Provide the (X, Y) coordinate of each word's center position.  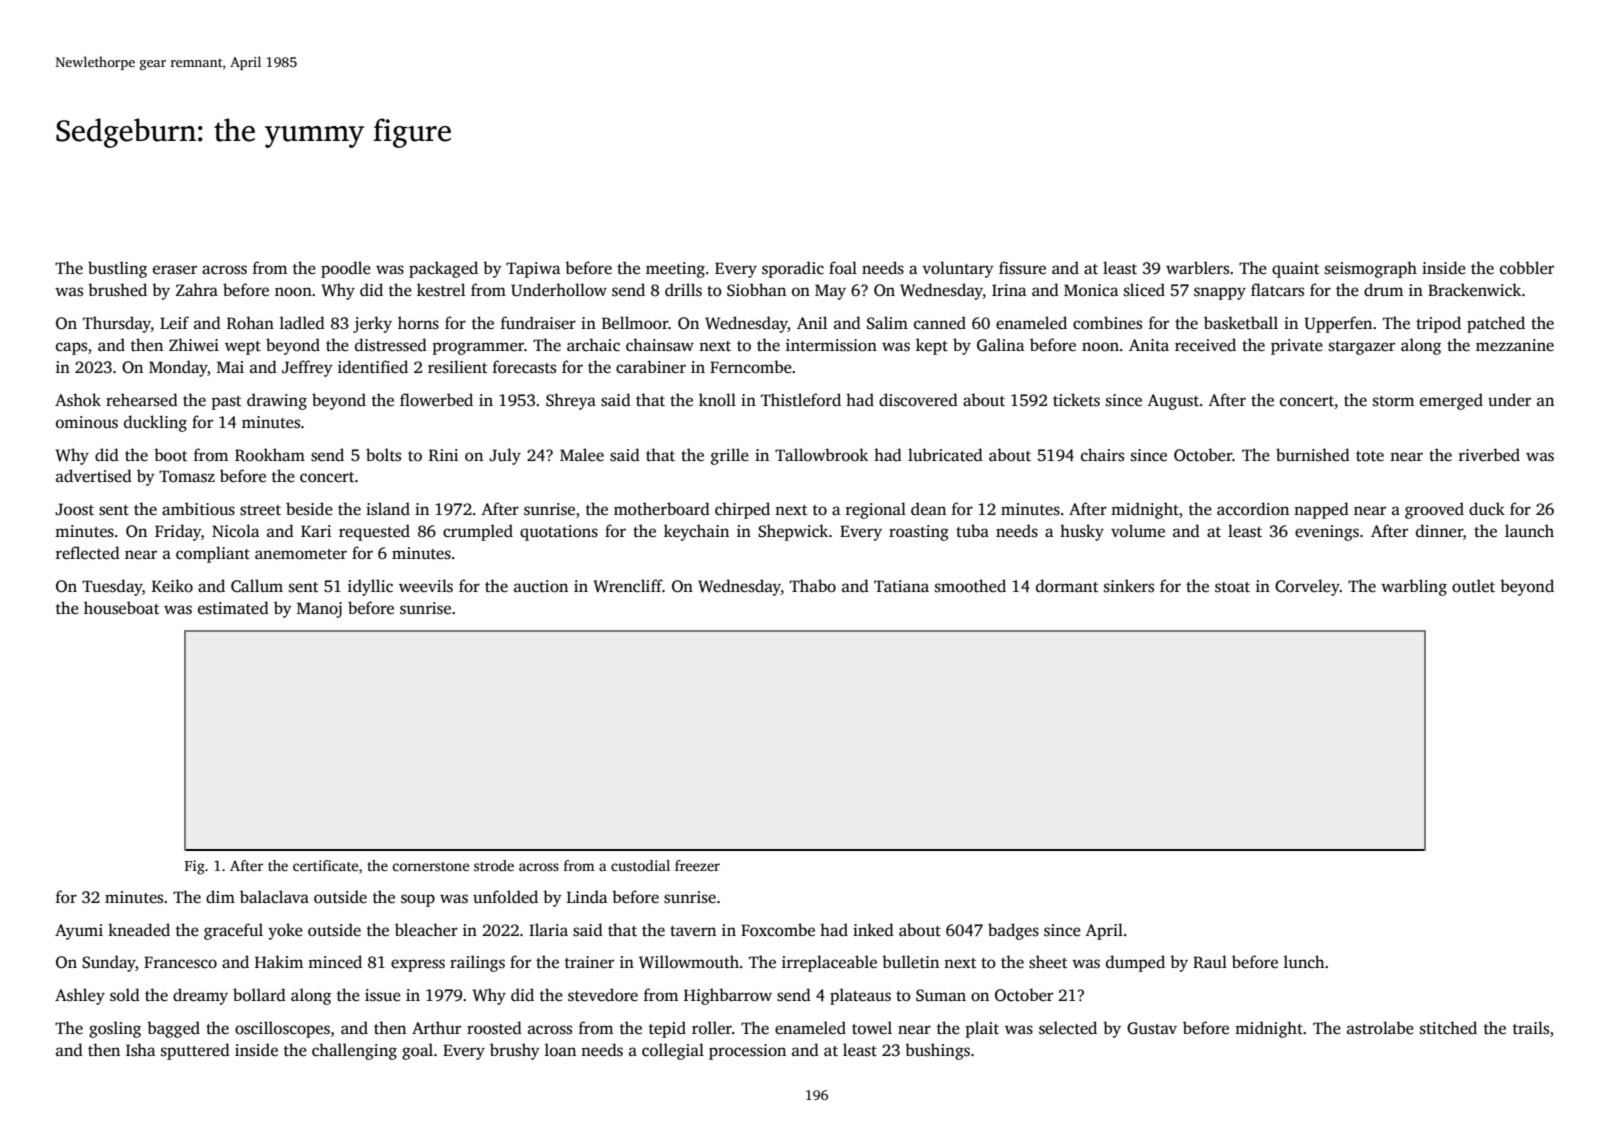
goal (417, 1051)
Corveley (1307, 587)
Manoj (319, 610)
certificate (325, 865)
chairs (1102, 455)
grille (730, 456)
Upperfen (1338, 324)
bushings (937, 1051)
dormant (1067, 586)
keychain (696, 532)
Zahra (197, 289)
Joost (74, 509)
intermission (831, 345)
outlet (1473, 586)
